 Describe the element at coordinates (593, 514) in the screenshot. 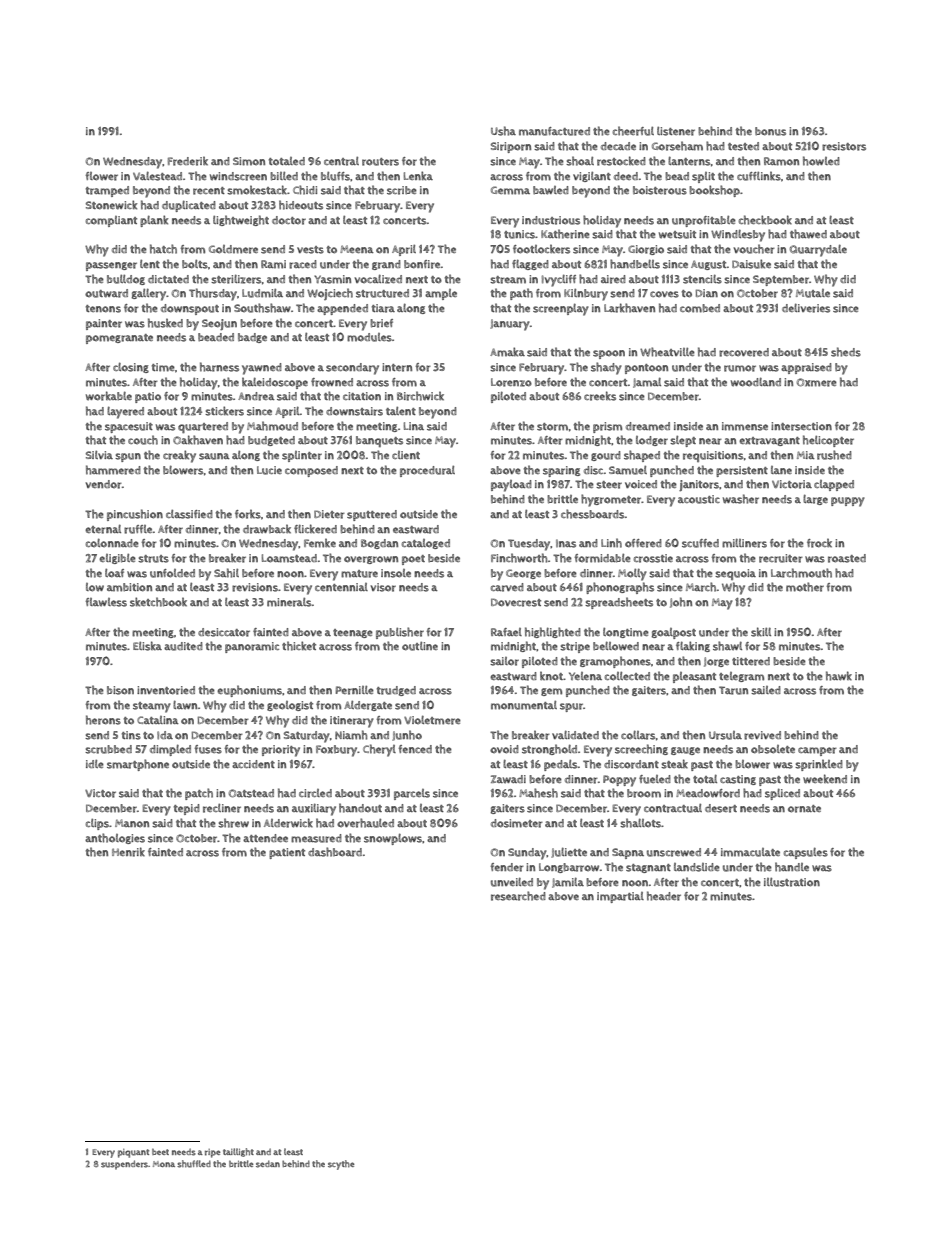

I see `chessboards` at that location.
